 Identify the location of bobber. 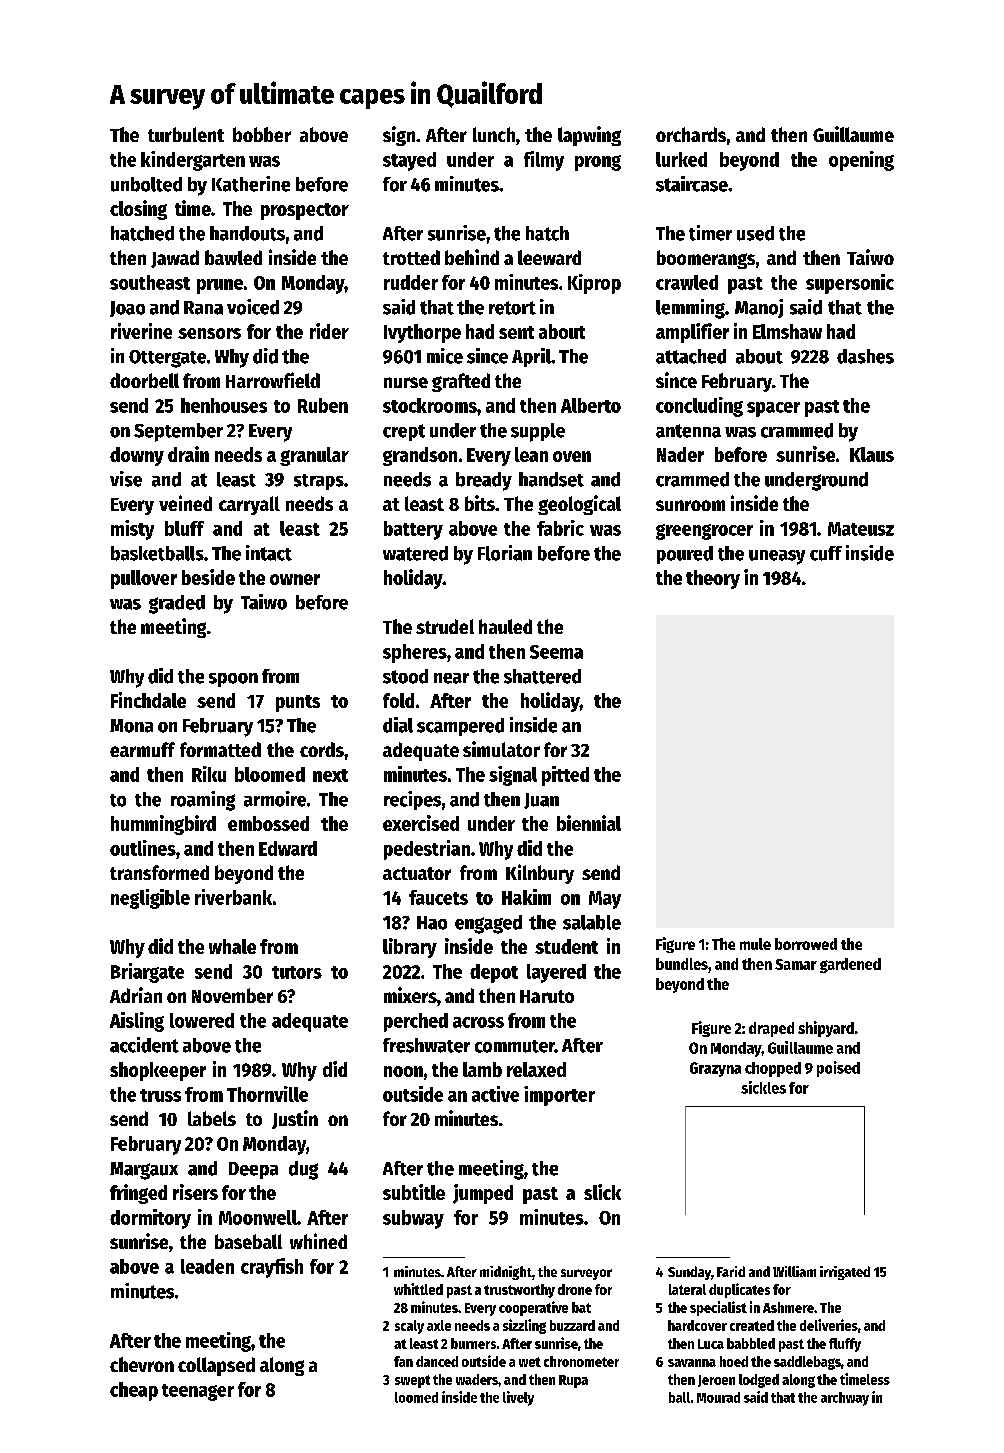
(262, 134).
